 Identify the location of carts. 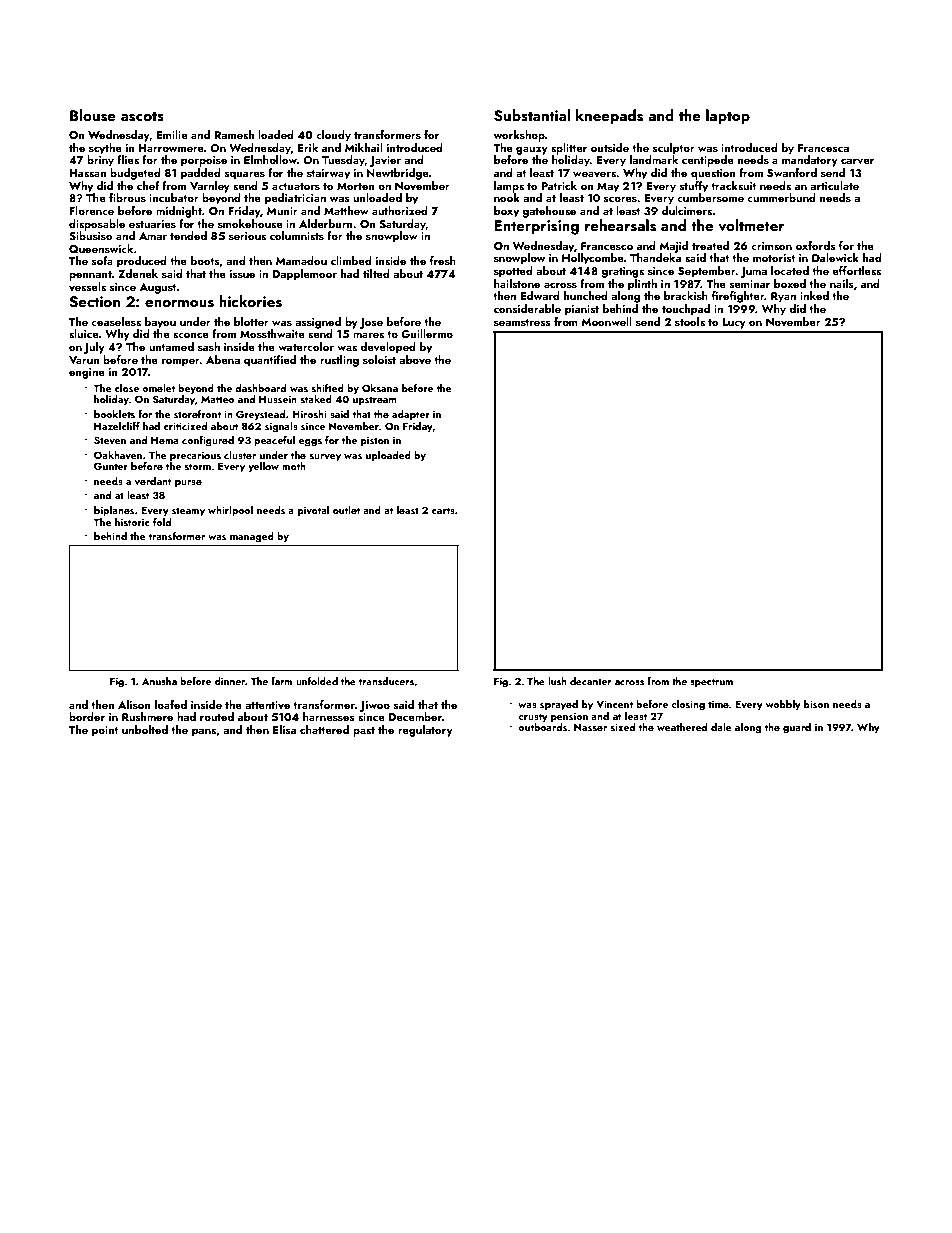
(443, 510).
